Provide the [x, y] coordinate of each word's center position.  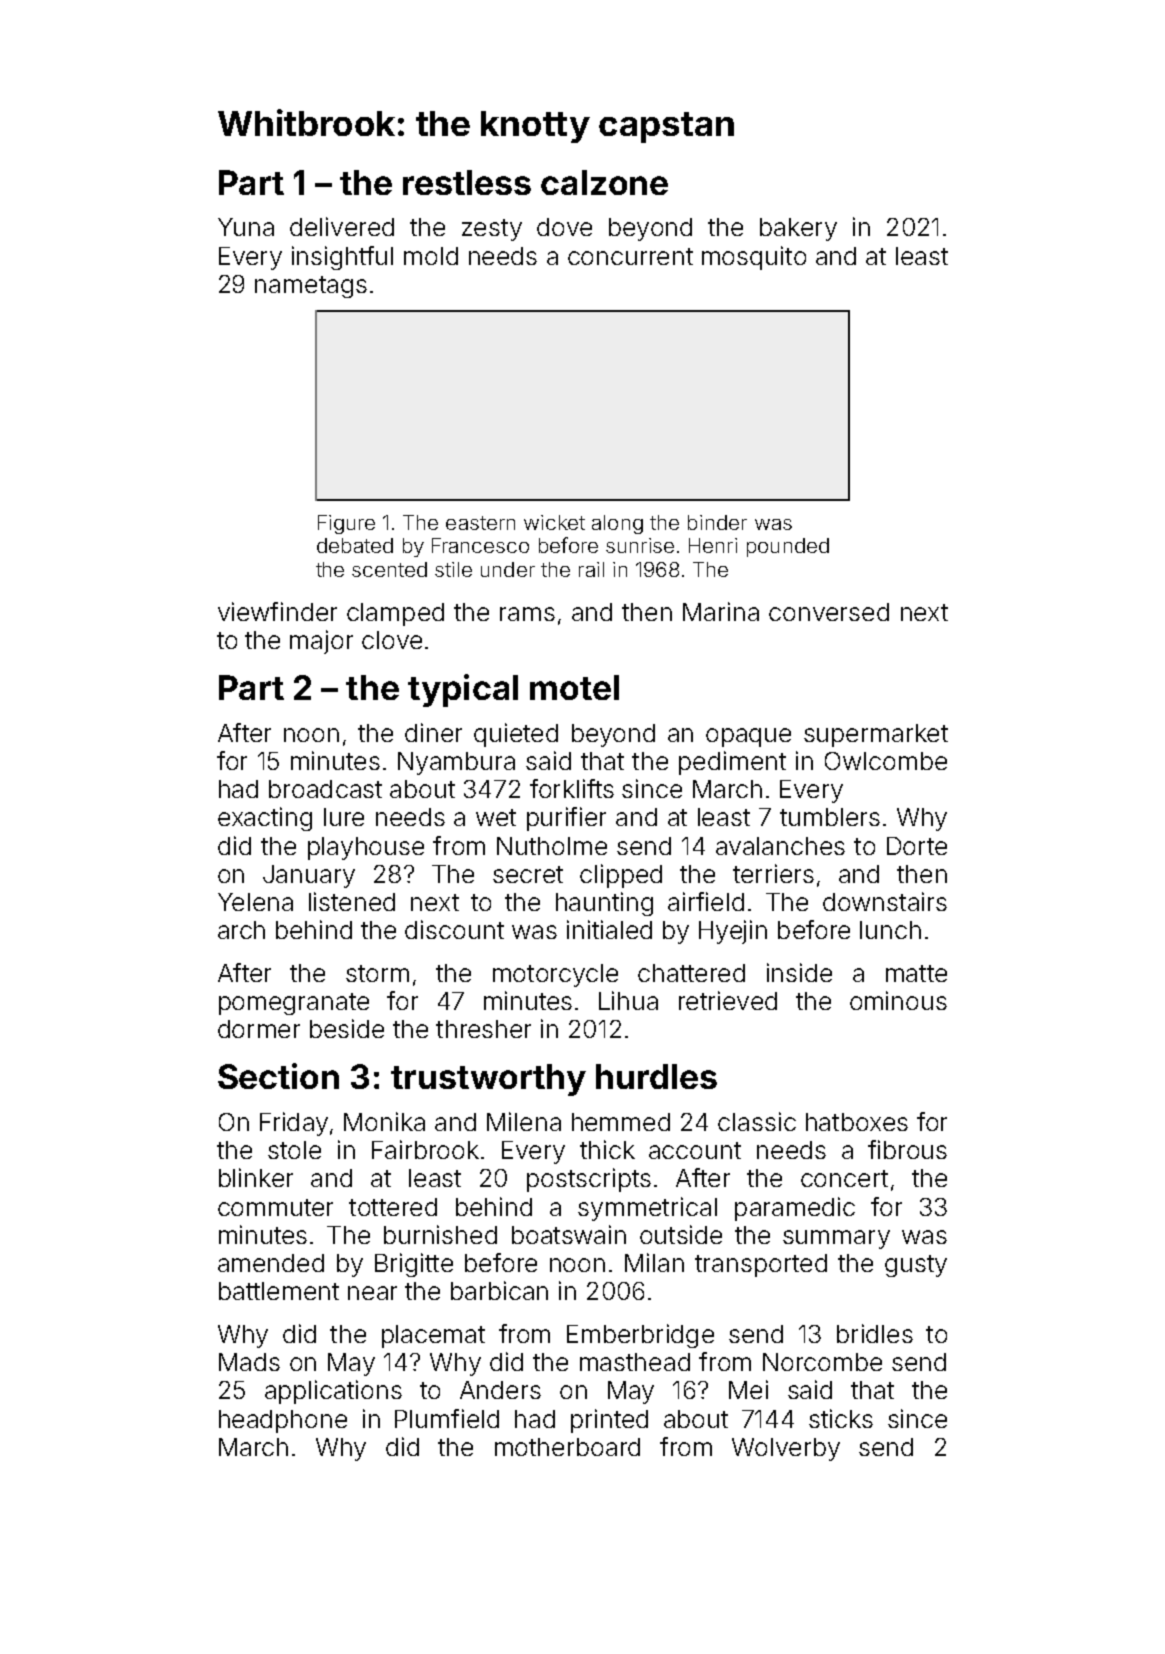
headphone [283, 1421]
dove [564, 227]
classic [757, 1121]
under [508, 569]
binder [717, 522]
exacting [265, 819]
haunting [604, 904]
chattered [691, 973]
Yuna [246, 227]
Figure [346, 524]
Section [278, 1076]
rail [591, 569]
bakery [798, 229]
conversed [829, 612]
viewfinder [277, 611]
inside [799, 972]
